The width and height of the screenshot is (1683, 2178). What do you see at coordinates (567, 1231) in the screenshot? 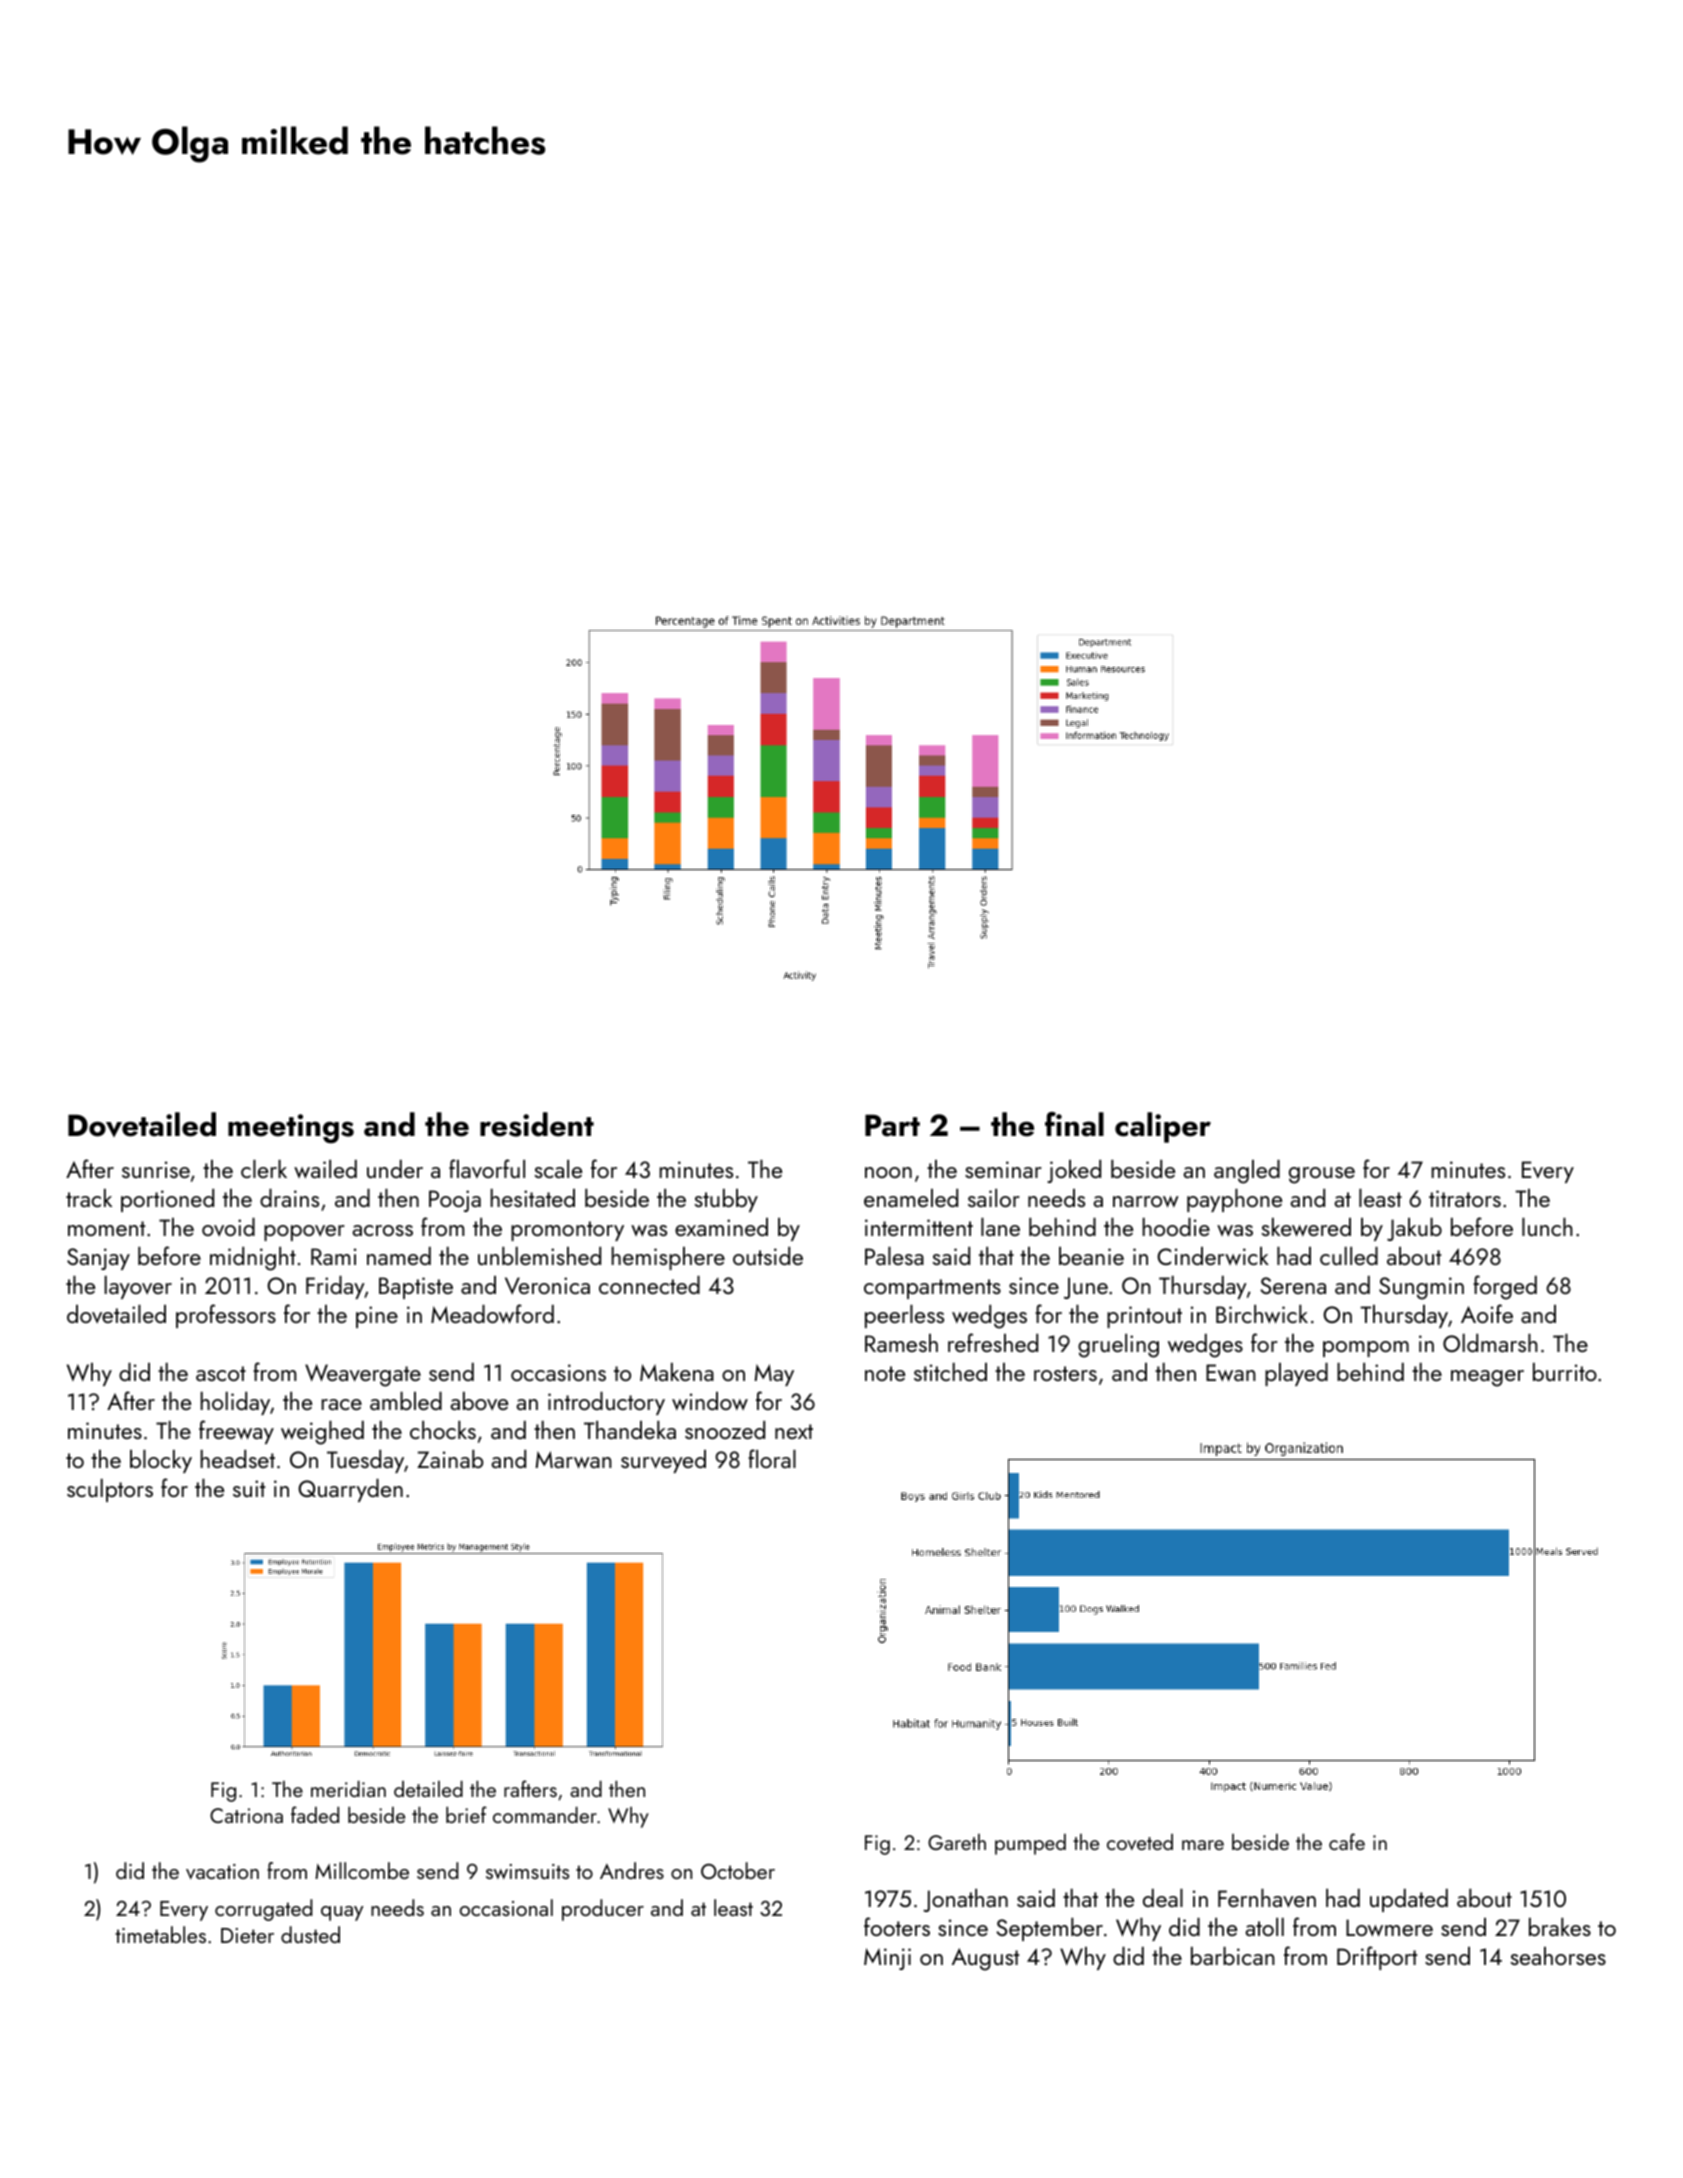
I see `promontory` at bounding box center [567, 1231].
